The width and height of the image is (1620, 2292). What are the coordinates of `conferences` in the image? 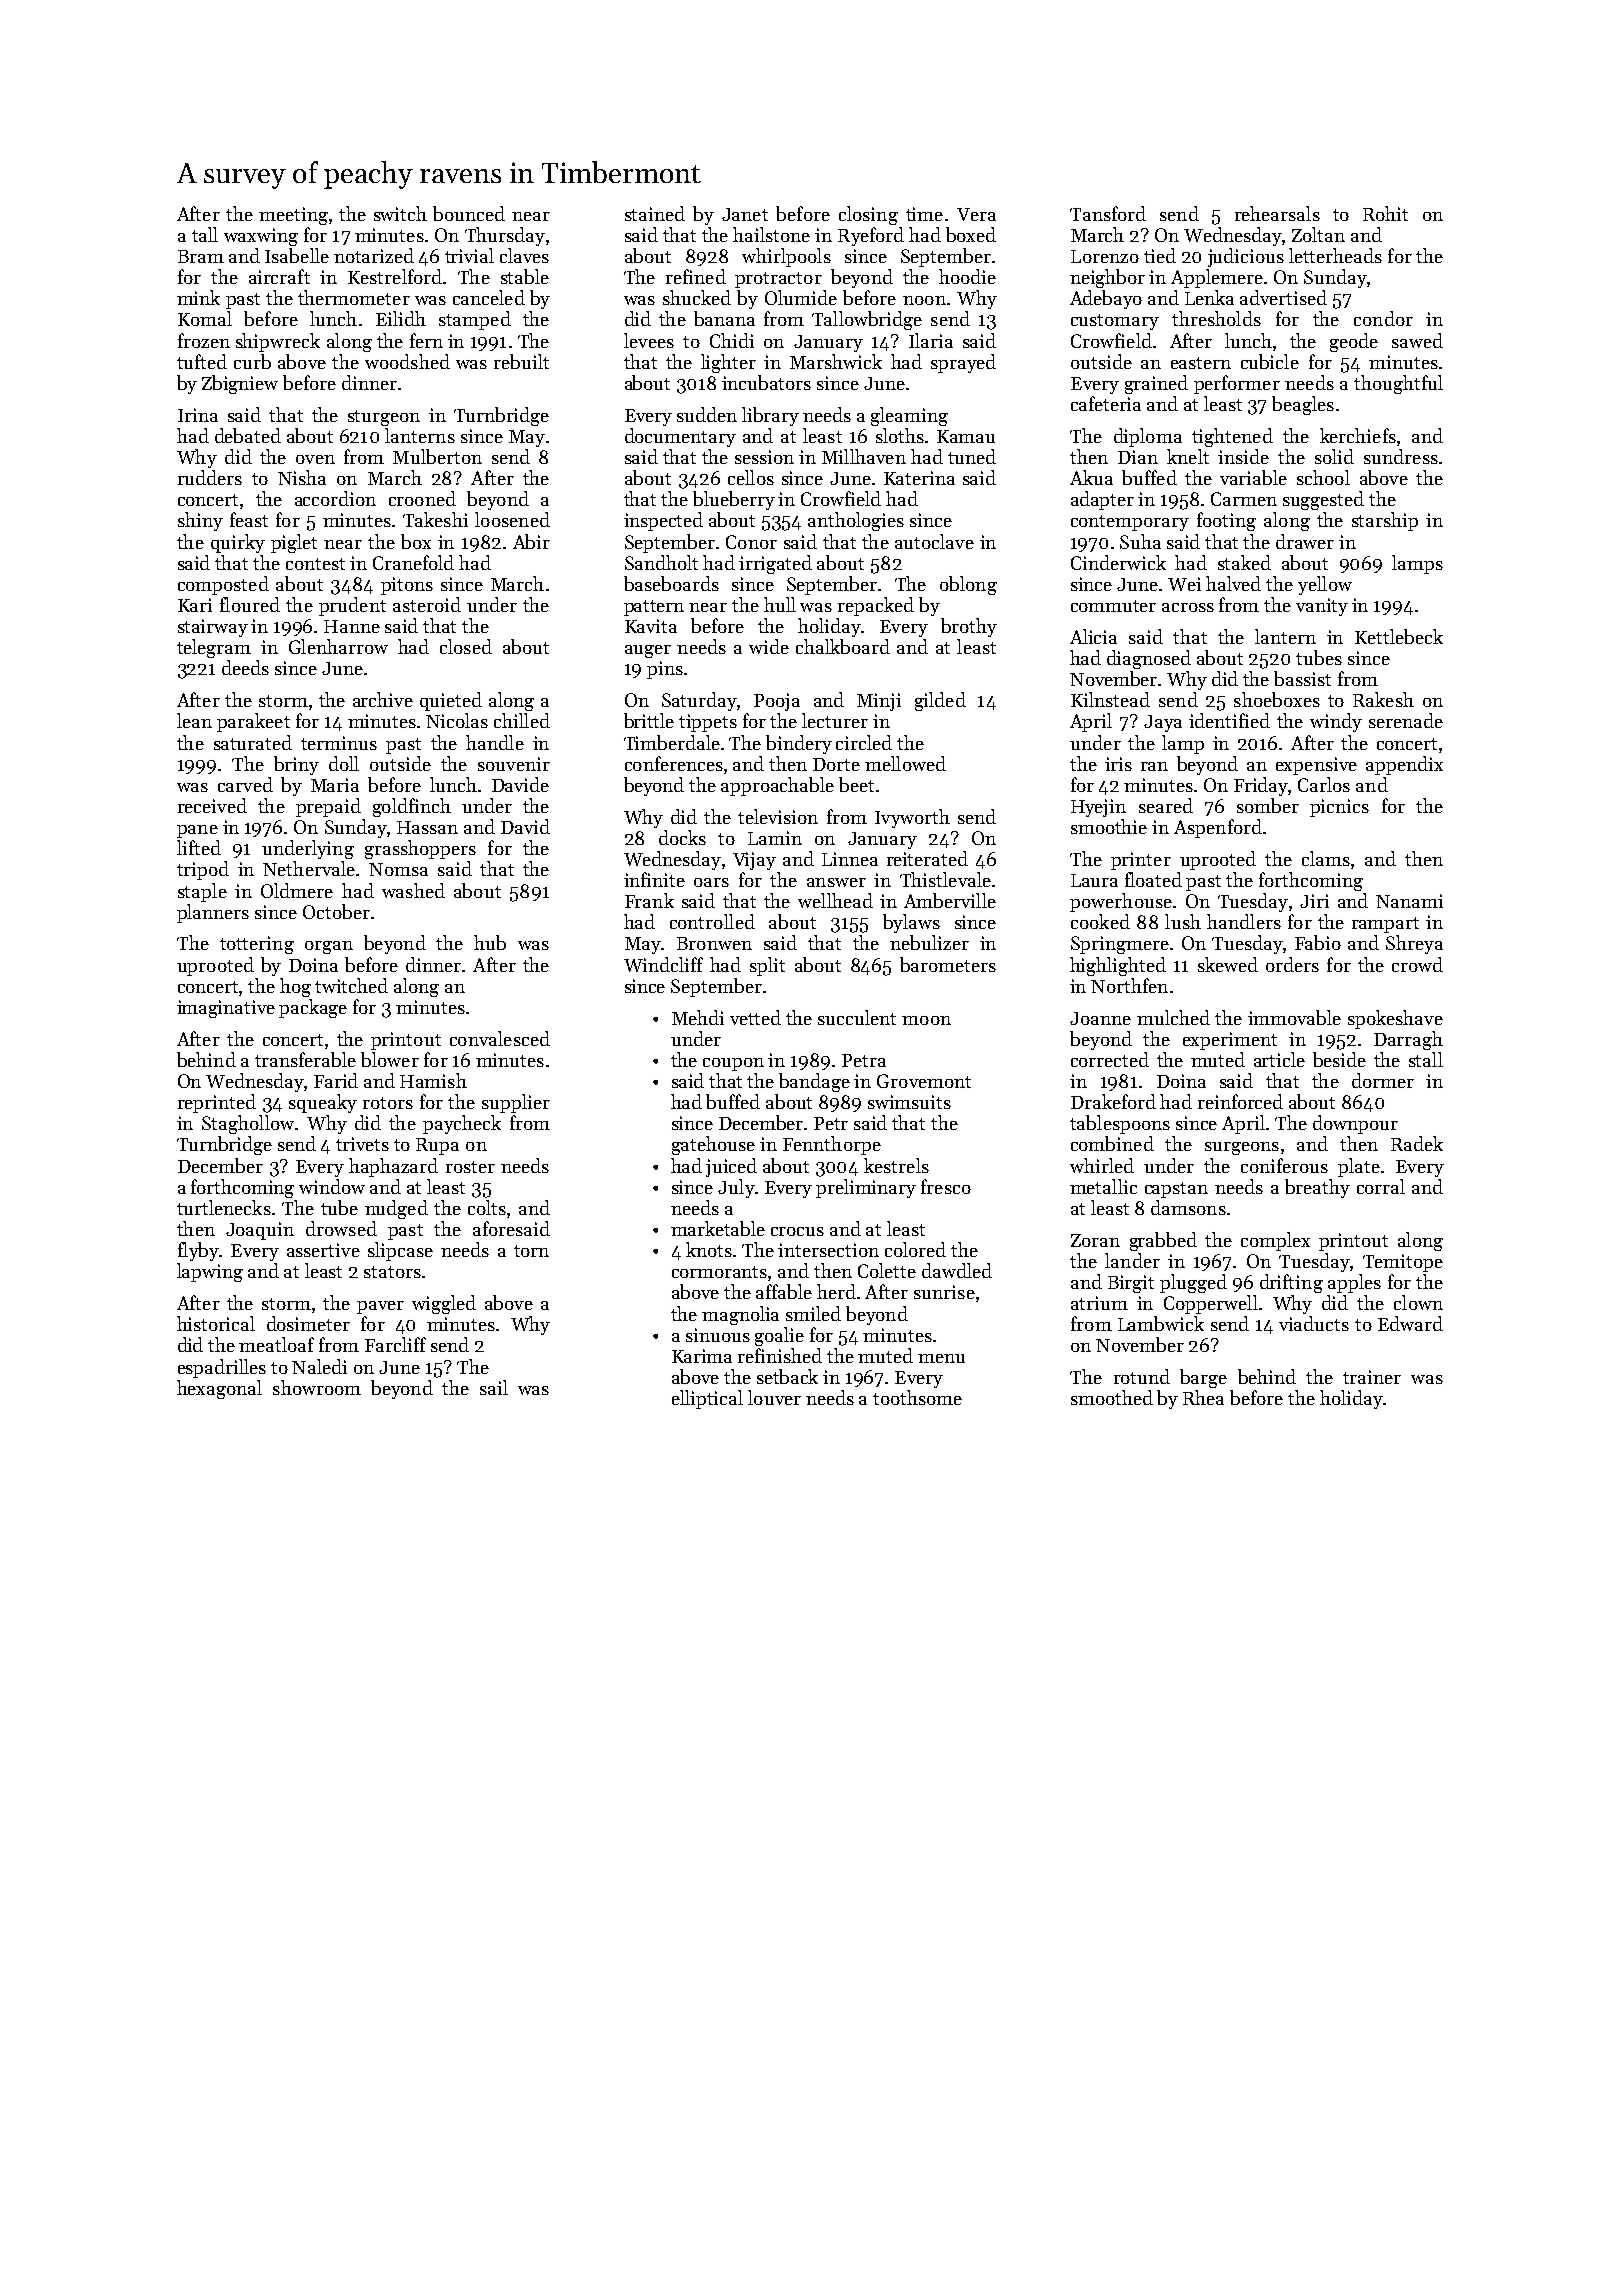 It's located at (674, 763).
